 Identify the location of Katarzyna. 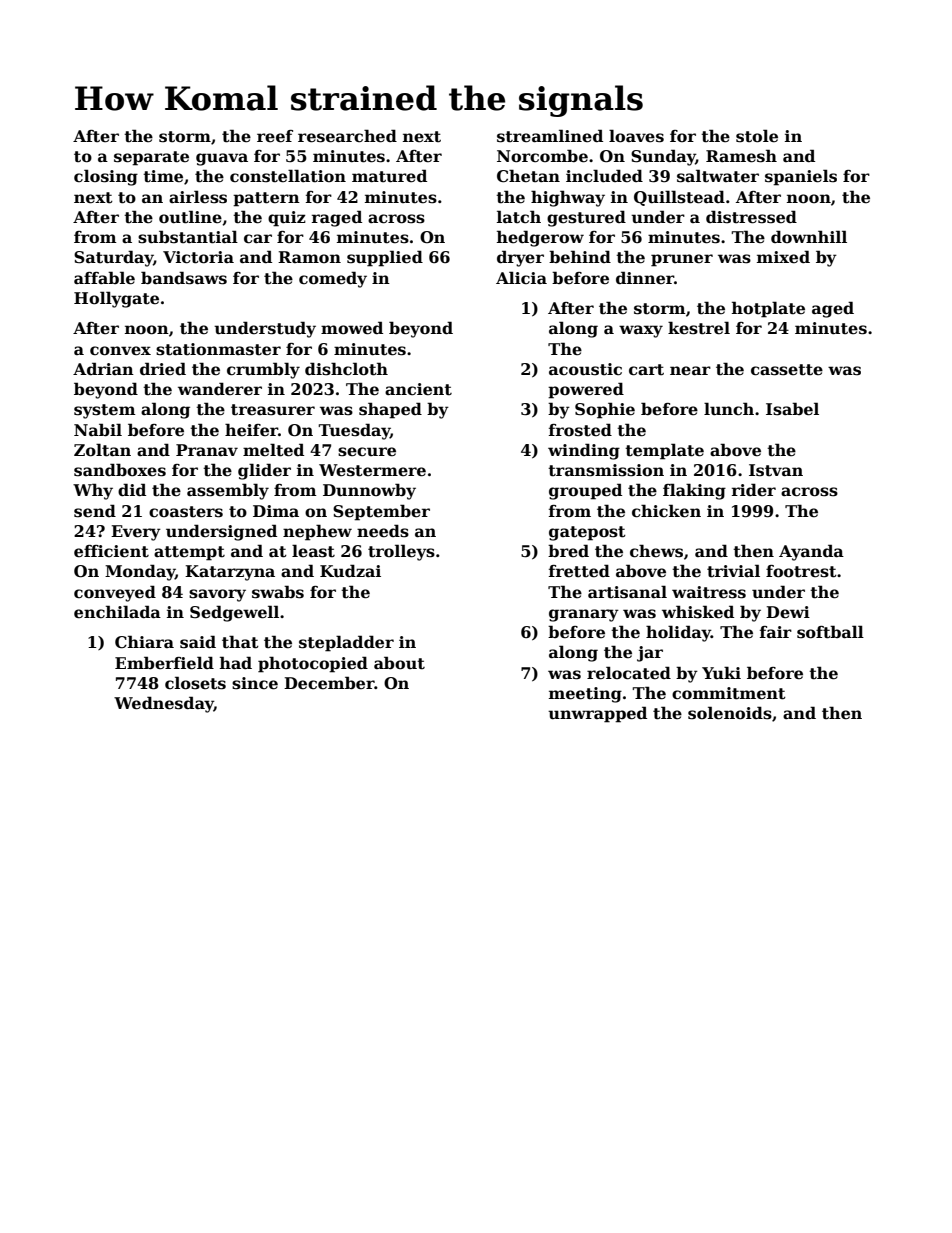
(230, 573).
